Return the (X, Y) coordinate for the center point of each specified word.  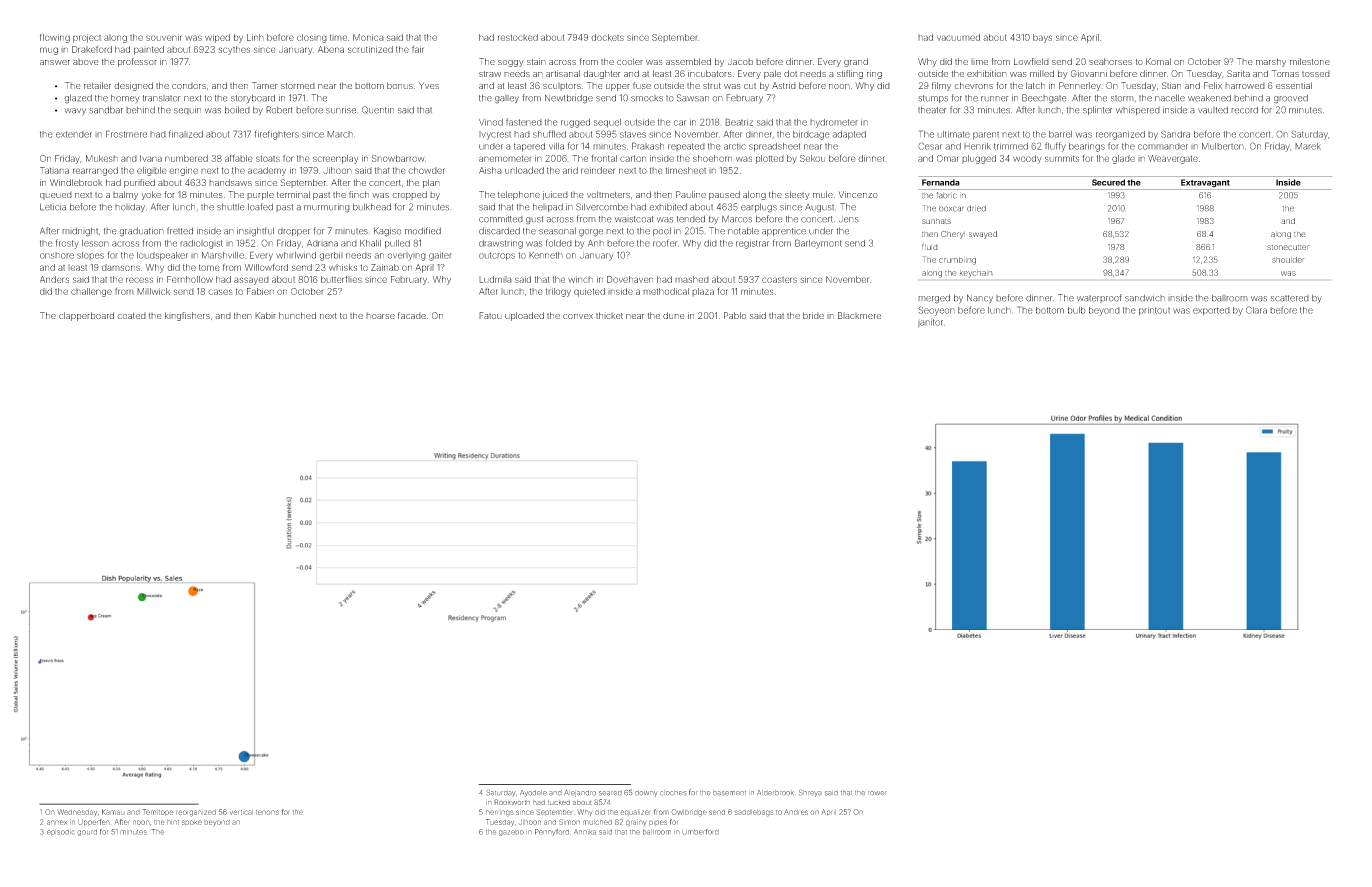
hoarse (380, 316)
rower (877, 793)
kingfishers (187, 316)
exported (1211, 311)
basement (729, 793)
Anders (54, 279)
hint (173, 822)
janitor (930, 323)
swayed (983, 235)
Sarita (1238, 73)
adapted (849, 135)
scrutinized (370, 49)
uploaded (524, 316)
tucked (559, 802)
